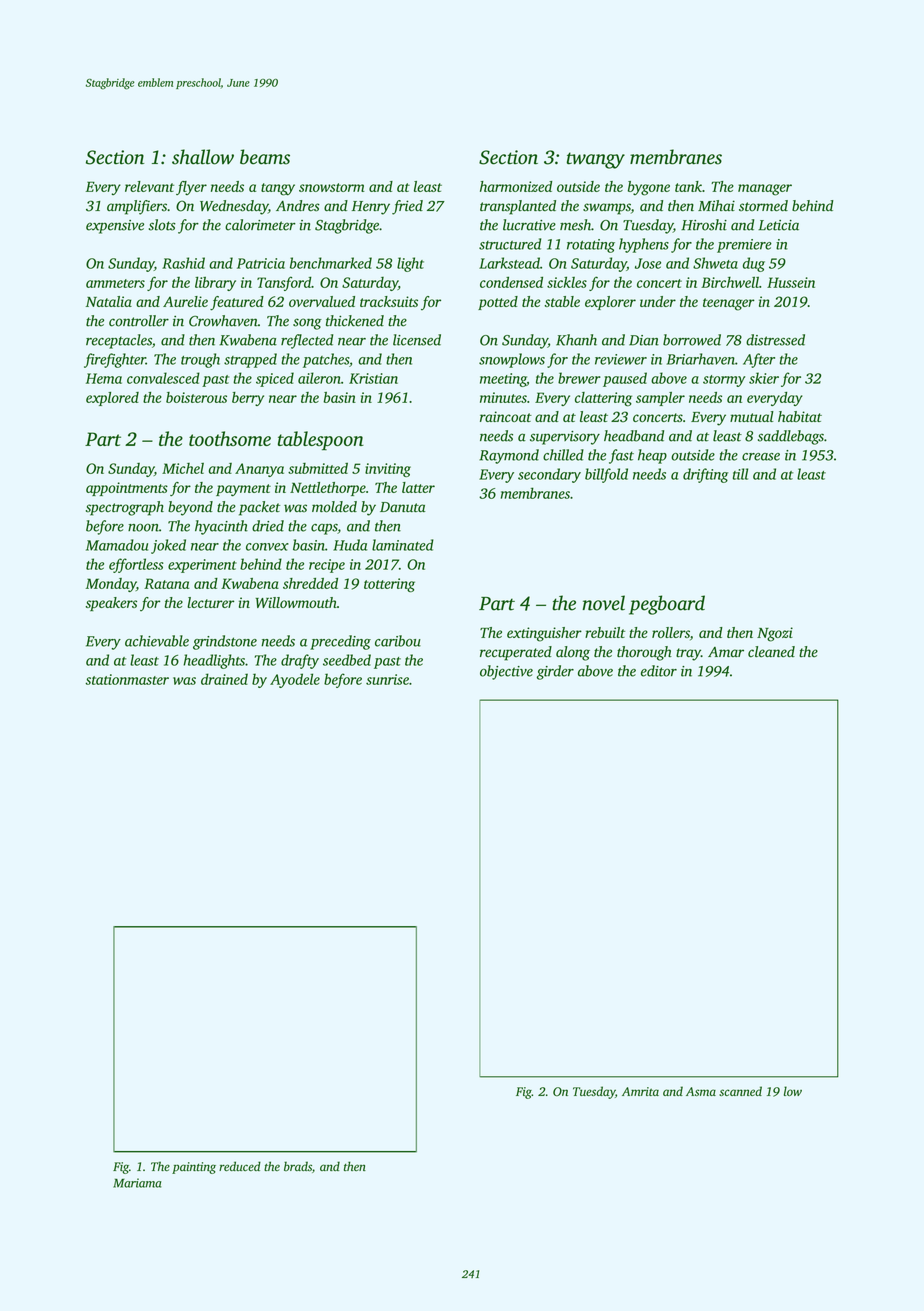 Image resolution: width=924 pixels, height=1311 pixels. Describe the element at coordinates (555, 672) in the screenshot. I see `girder` at that location.
